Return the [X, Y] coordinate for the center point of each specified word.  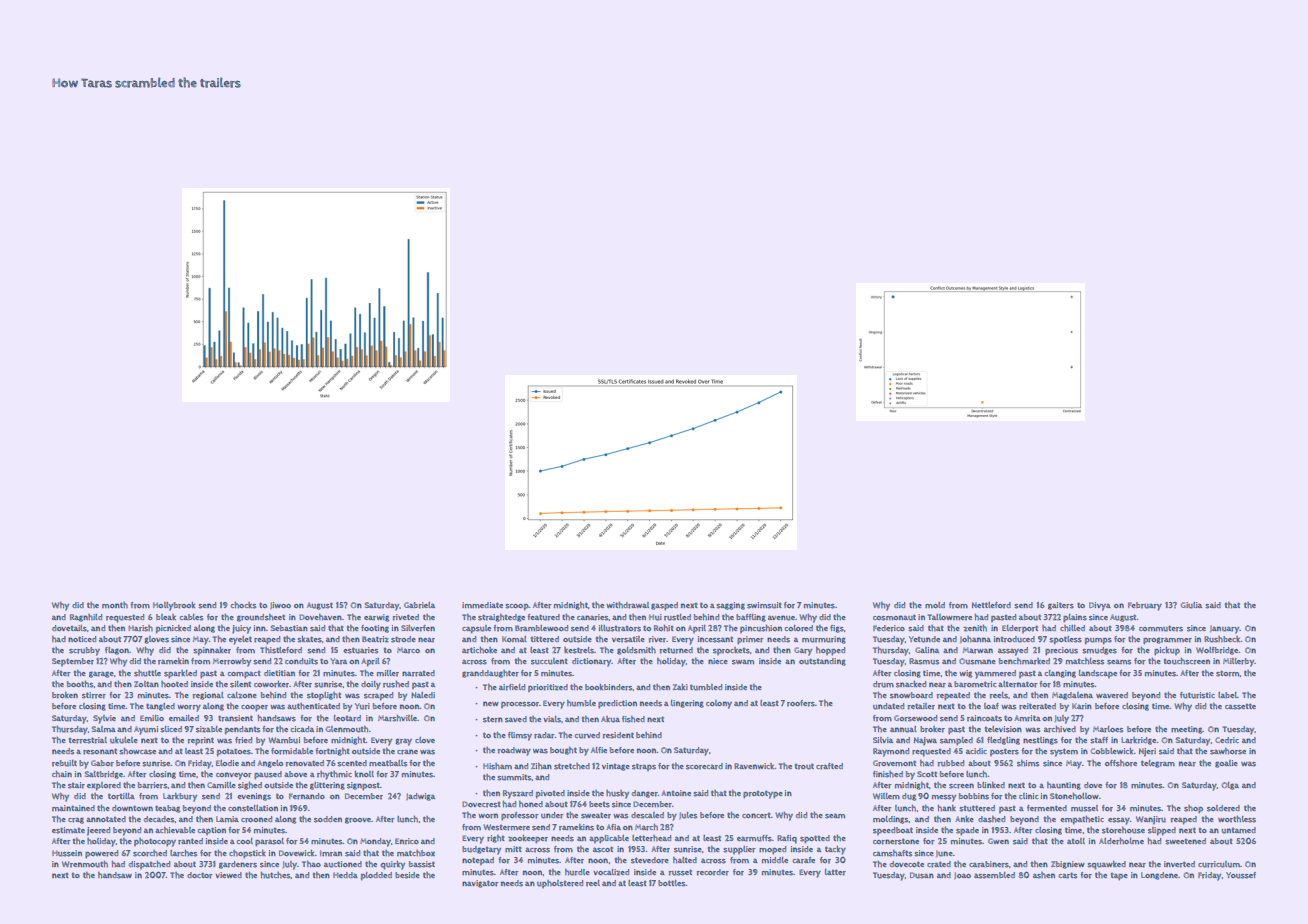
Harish [140, 628]
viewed [228, 875]
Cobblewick [1112, 751]
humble [581, 703]
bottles [671, 883]
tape [1119, 876]
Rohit [664, 628]
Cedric [1227, 740]
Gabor [102, 763]
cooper [254, 708]
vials [552, 719]
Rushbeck [1222, 639]
